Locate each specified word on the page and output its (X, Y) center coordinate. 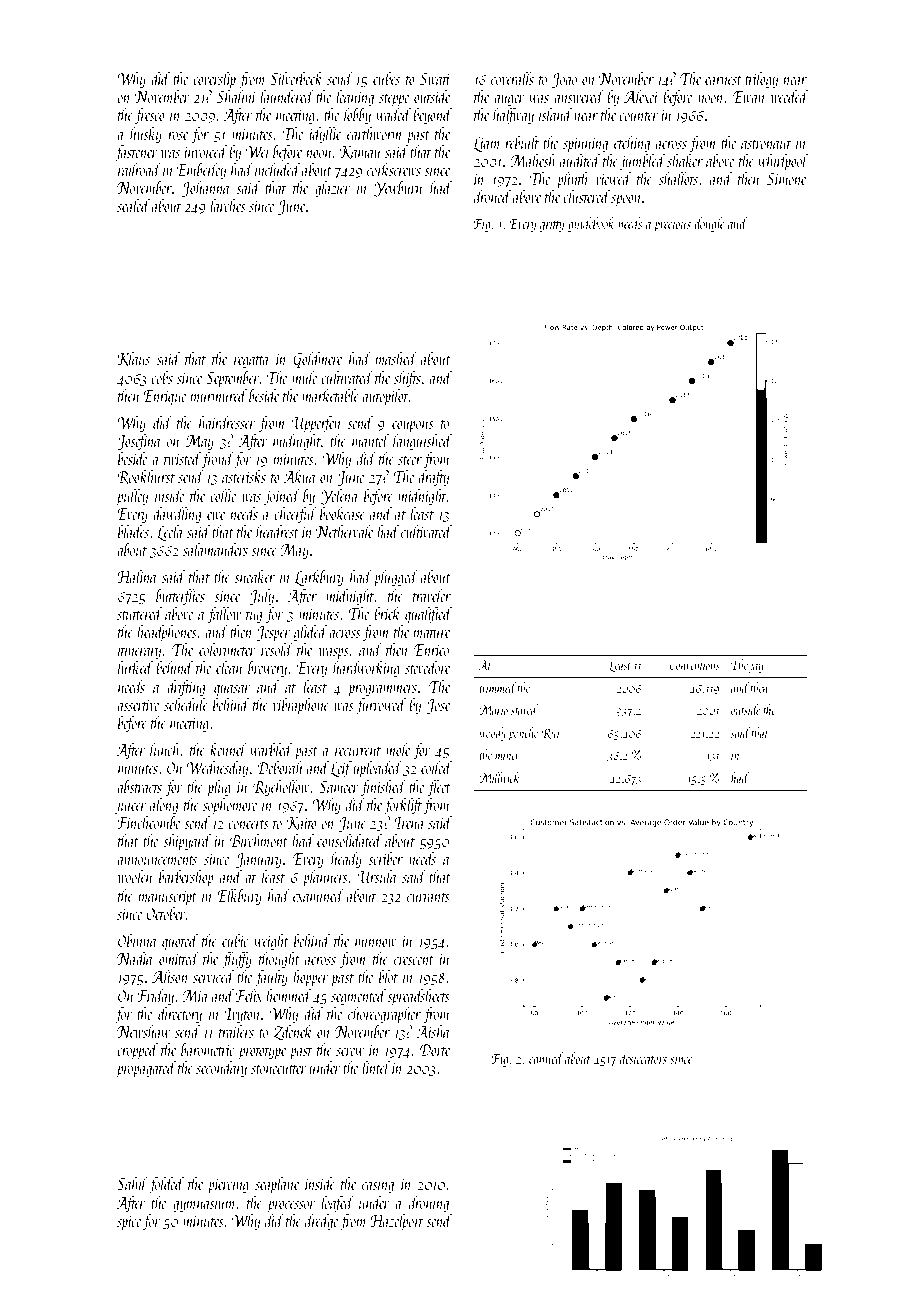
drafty (433, 478)
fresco (150, 116)
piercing (228, 1186)
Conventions (694, 665)
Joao (564, 80)
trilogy (761, 80)
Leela (170, 533)
